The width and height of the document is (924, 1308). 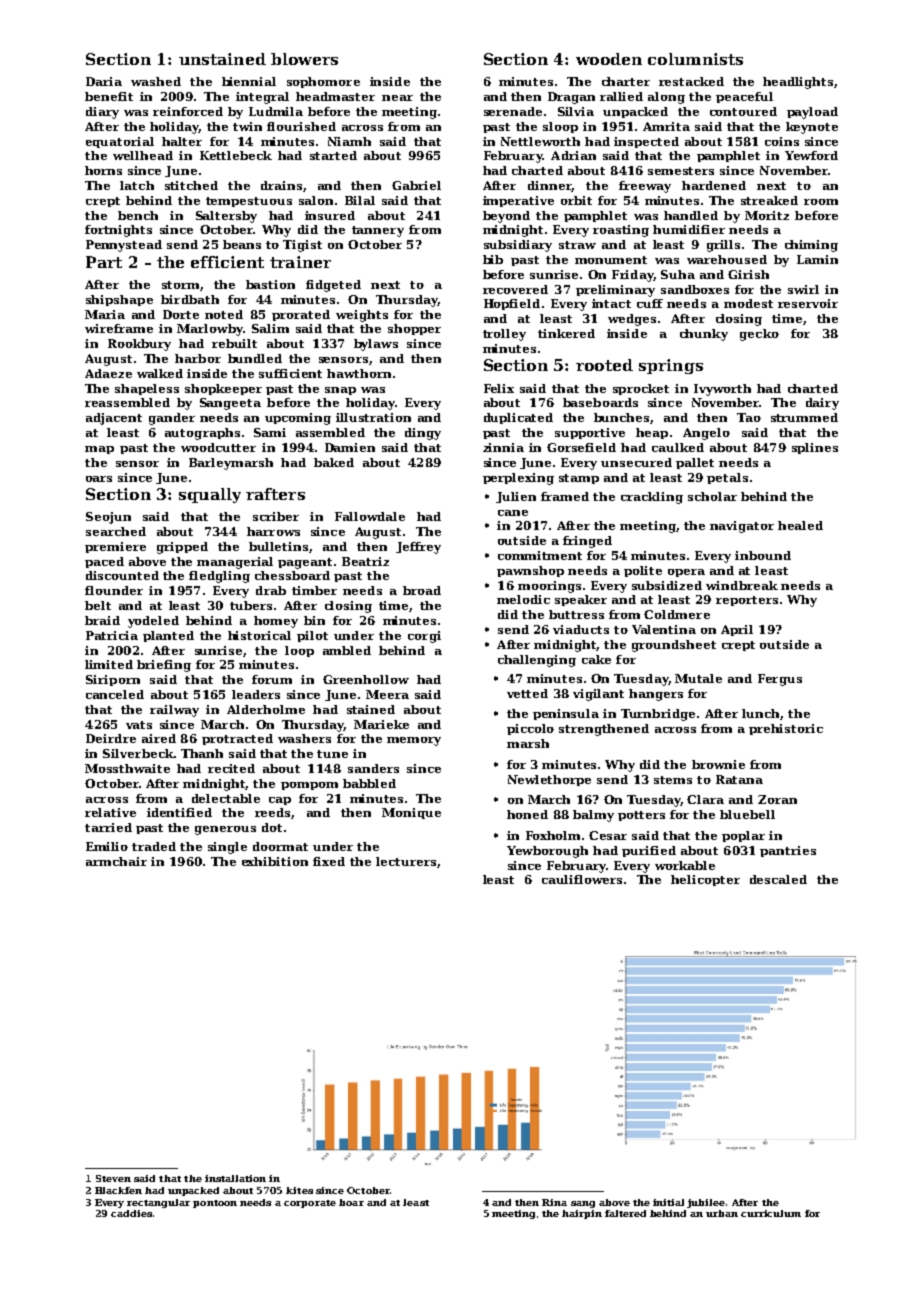 What do you see at coordinates (609, 59) in the document?
I see `wooden` at bounding box center [609, 59].
